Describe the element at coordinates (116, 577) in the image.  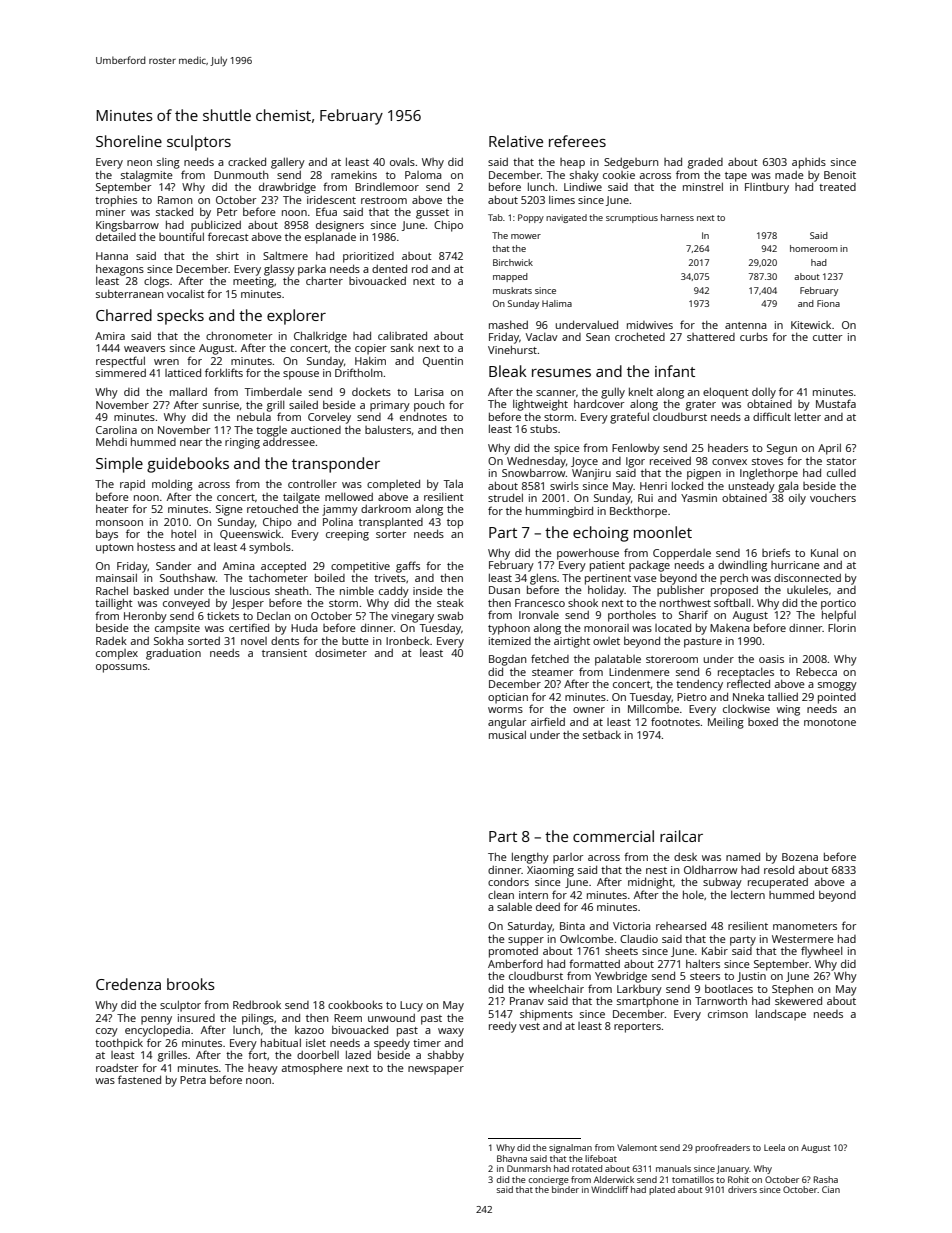
I see `mainsail` at that location.
